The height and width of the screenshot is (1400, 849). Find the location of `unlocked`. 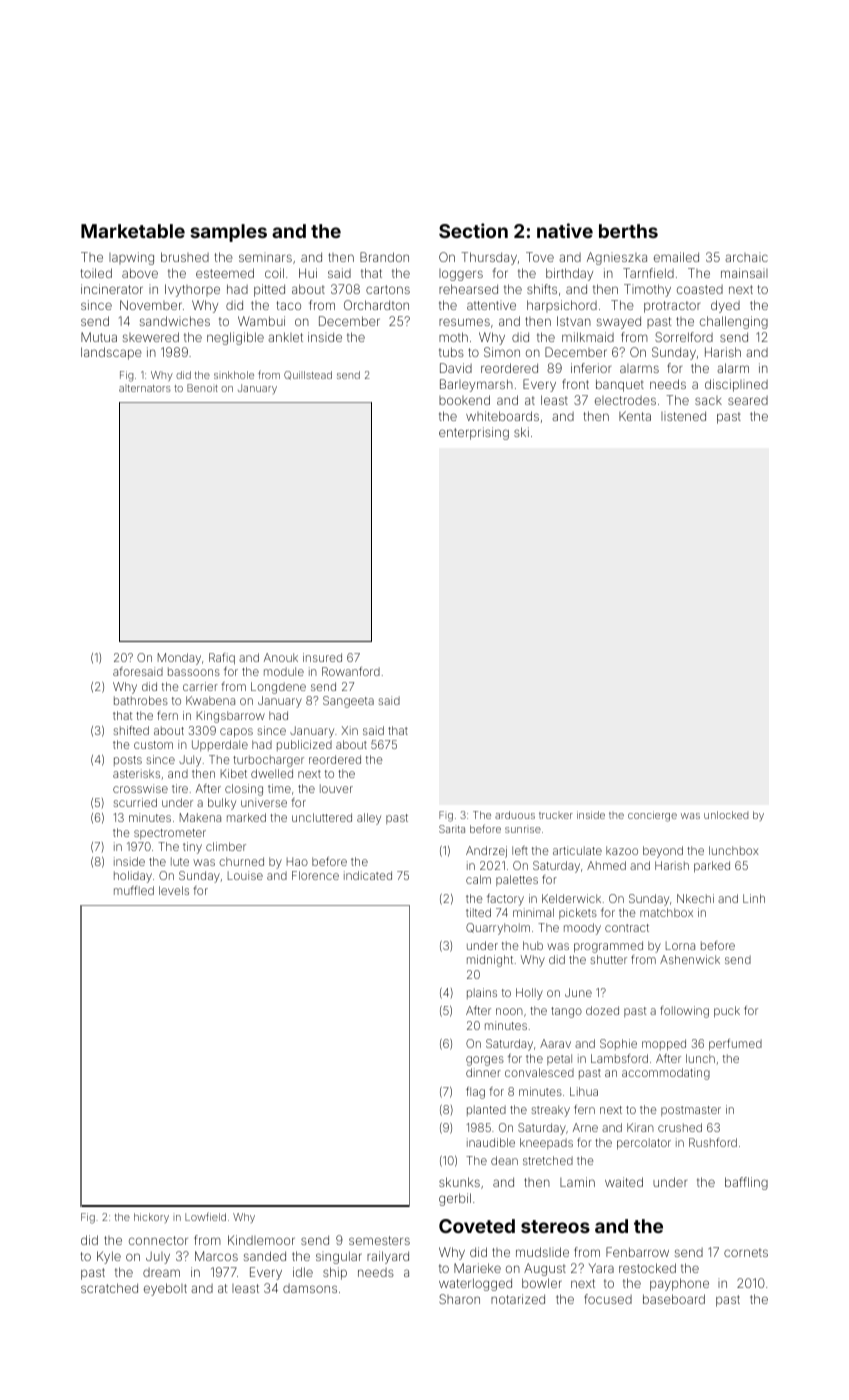

unlocked is located at coordinates (726, 815).
